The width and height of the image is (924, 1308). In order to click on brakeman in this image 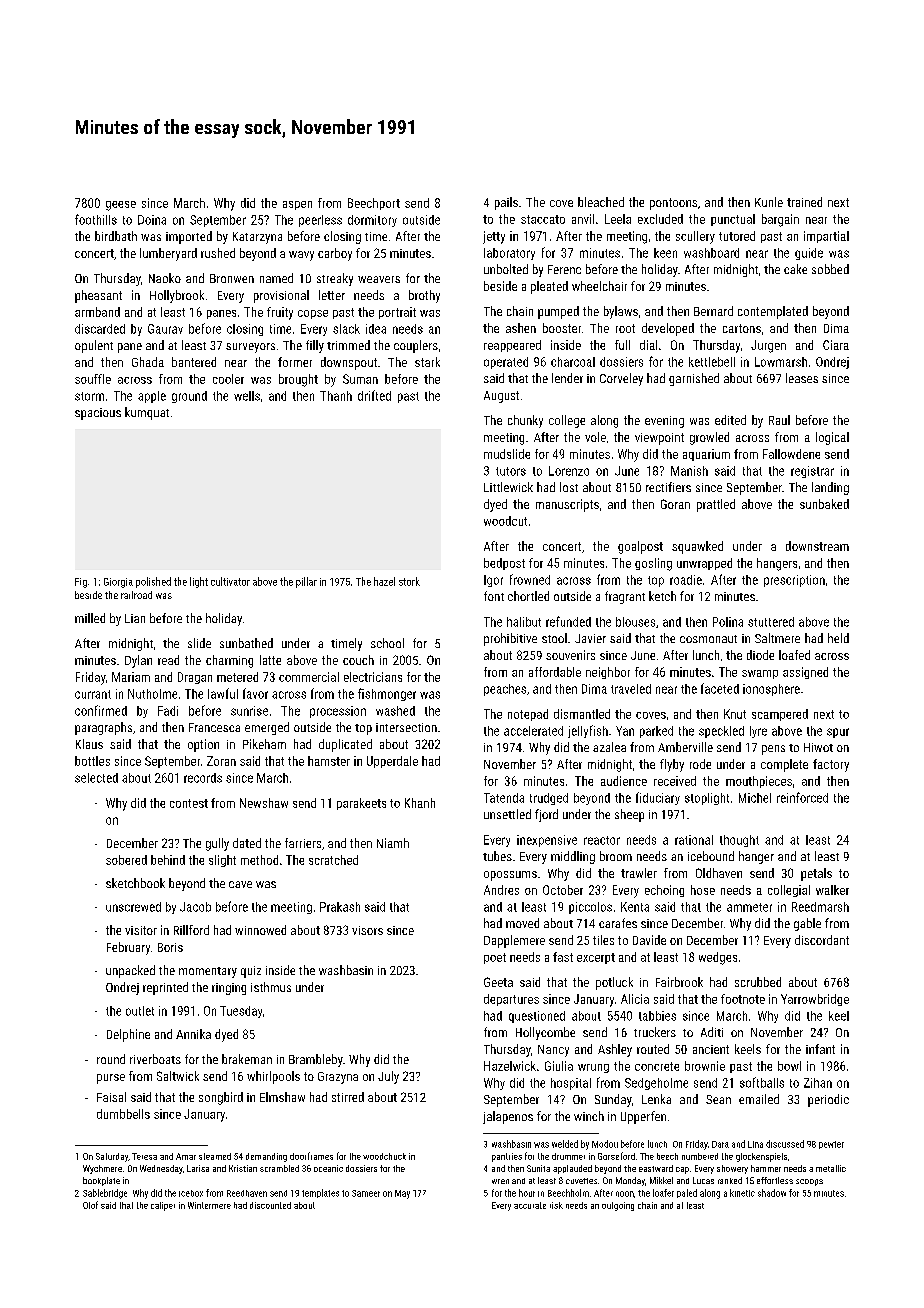, I will do `click(247, 1059)`.
